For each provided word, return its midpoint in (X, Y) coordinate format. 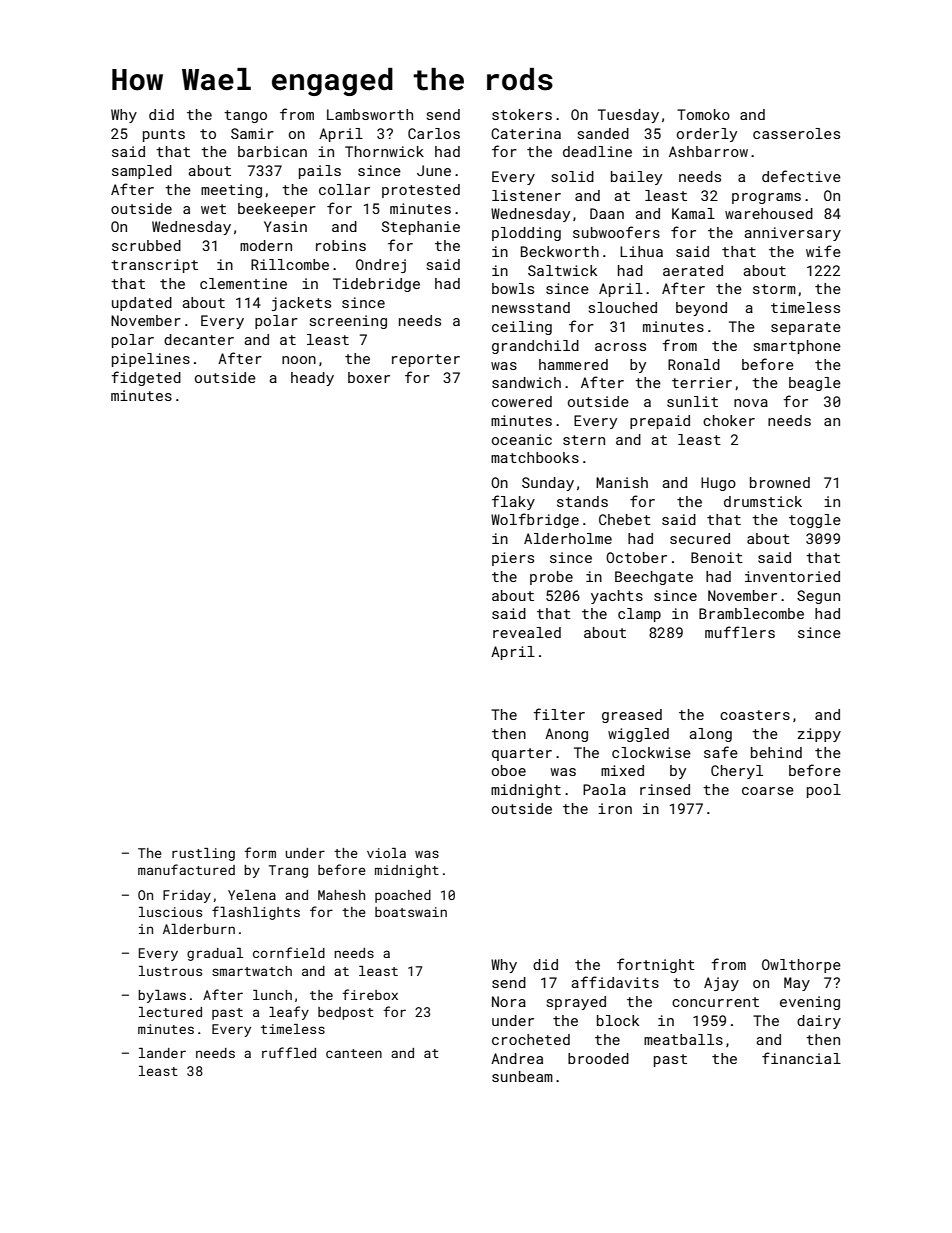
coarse (768, 791)
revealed (527, 632)
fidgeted (146, 378)
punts (164, 135)
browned (780, 482)
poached (403, 896)
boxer (369, 377)
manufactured (186, 869)
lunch (272, 995)
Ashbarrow (708, 151)
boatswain (411, 912)
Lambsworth (370, 114)
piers (513, 559)
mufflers (740, 632)
